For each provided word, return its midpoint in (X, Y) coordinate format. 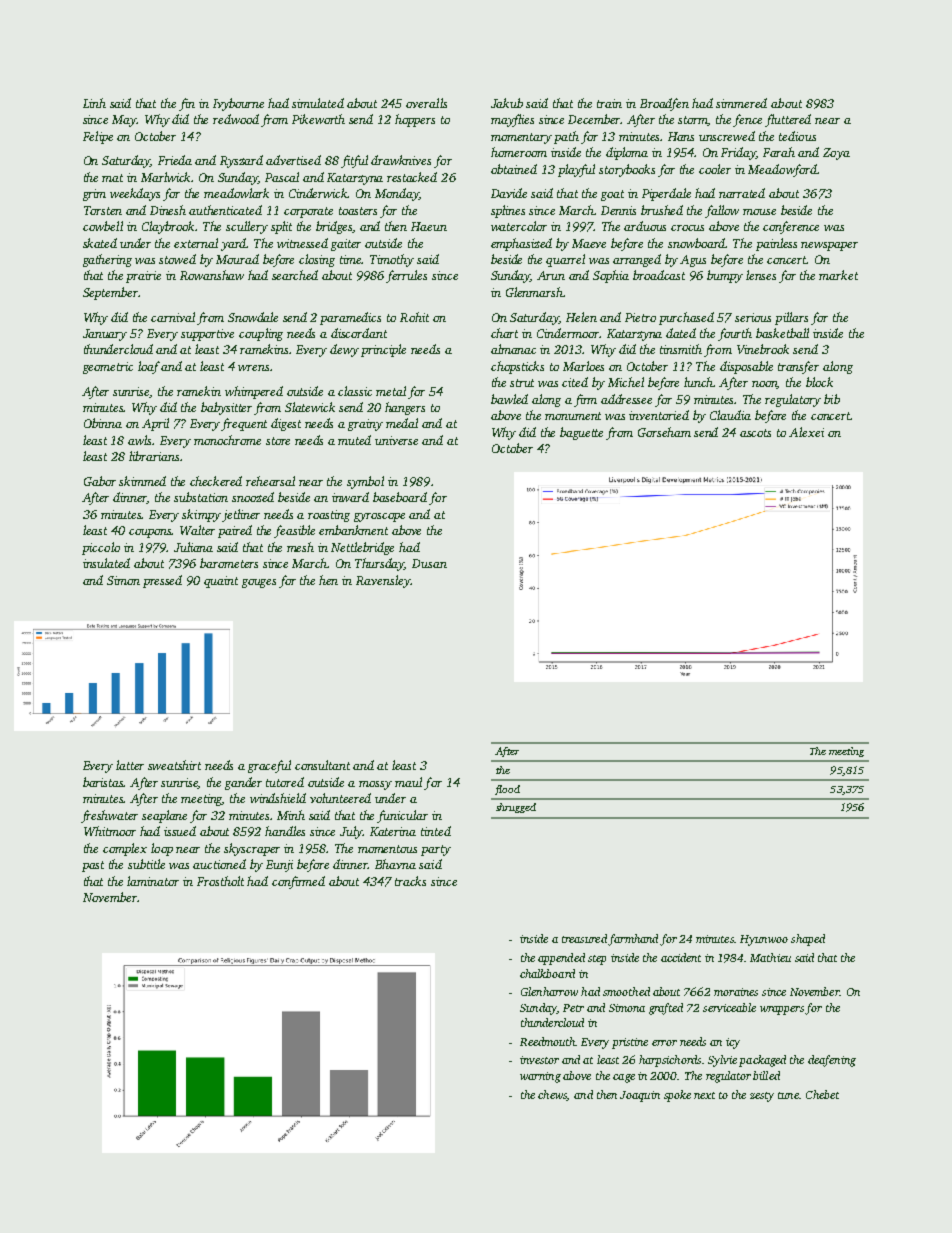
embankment (353, 530)
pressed (162, 581)
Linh (94, 103)
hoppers (415, 120)
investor (539, 1060)
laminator (153, 881)
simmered (741, 103)
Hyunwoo (764, 940)
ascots (755, 433)
